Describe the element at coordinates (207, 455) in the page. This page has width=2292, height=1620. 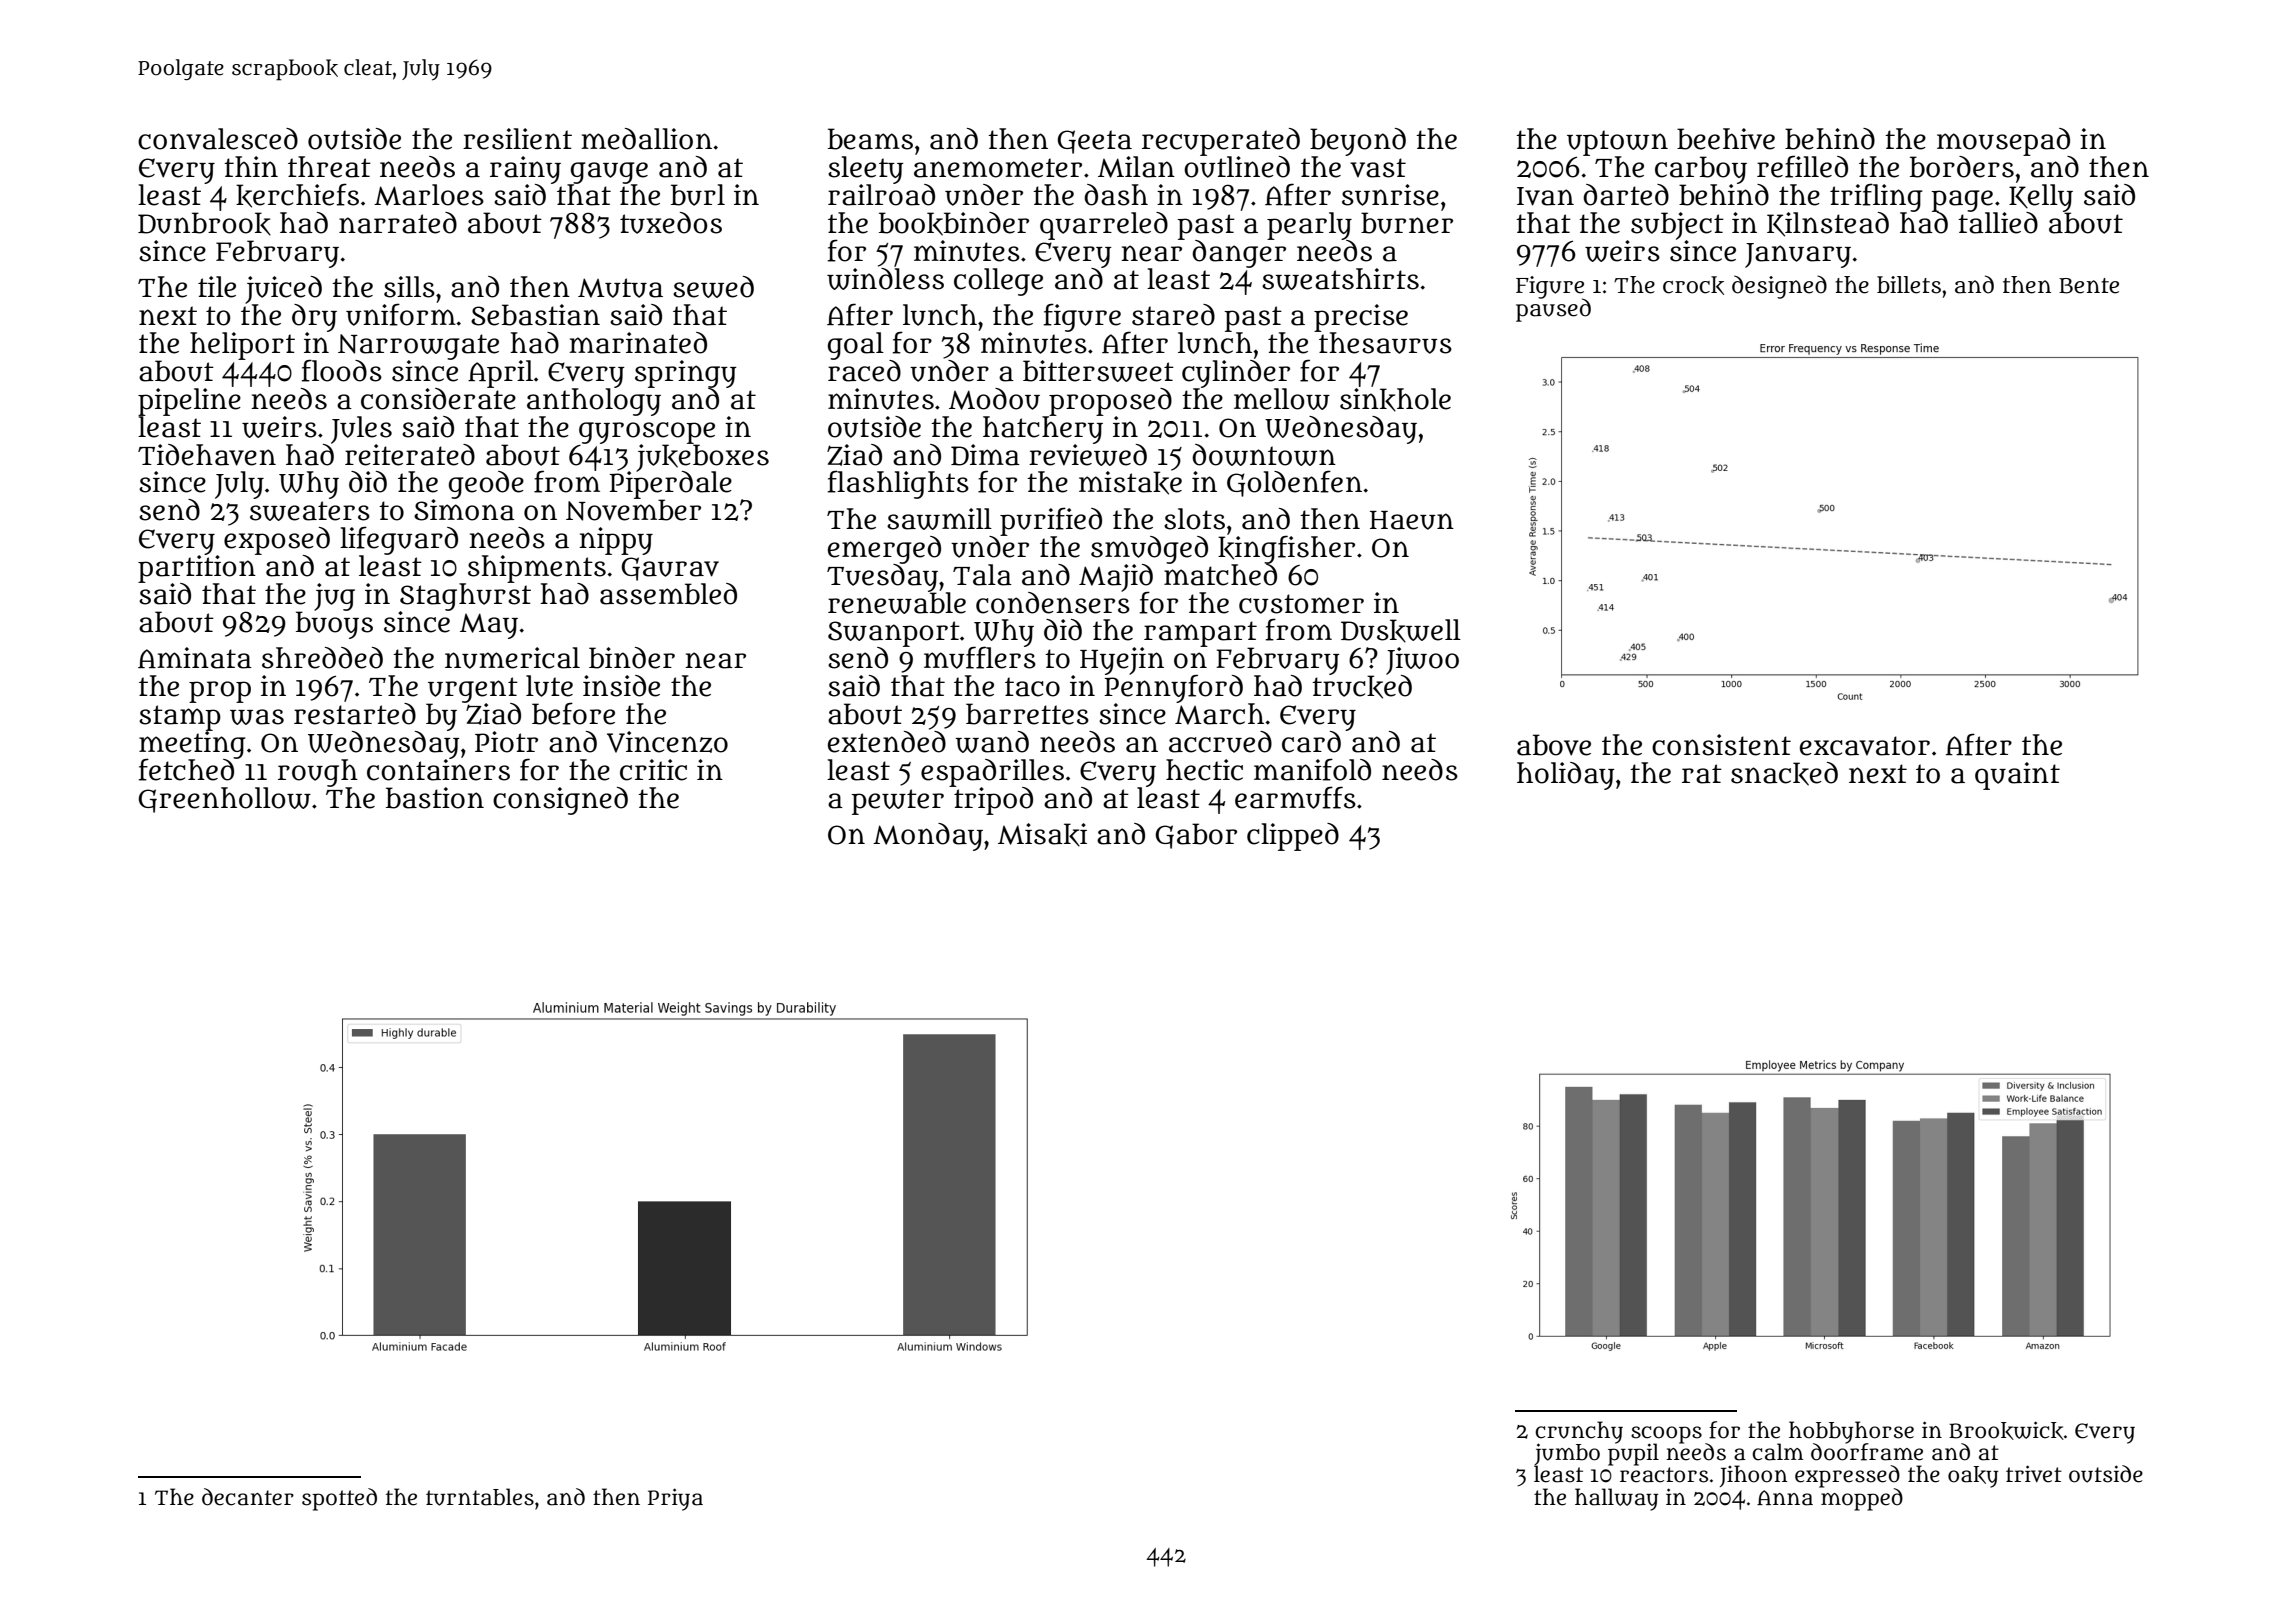
I see `Tidehaven` at that location.
